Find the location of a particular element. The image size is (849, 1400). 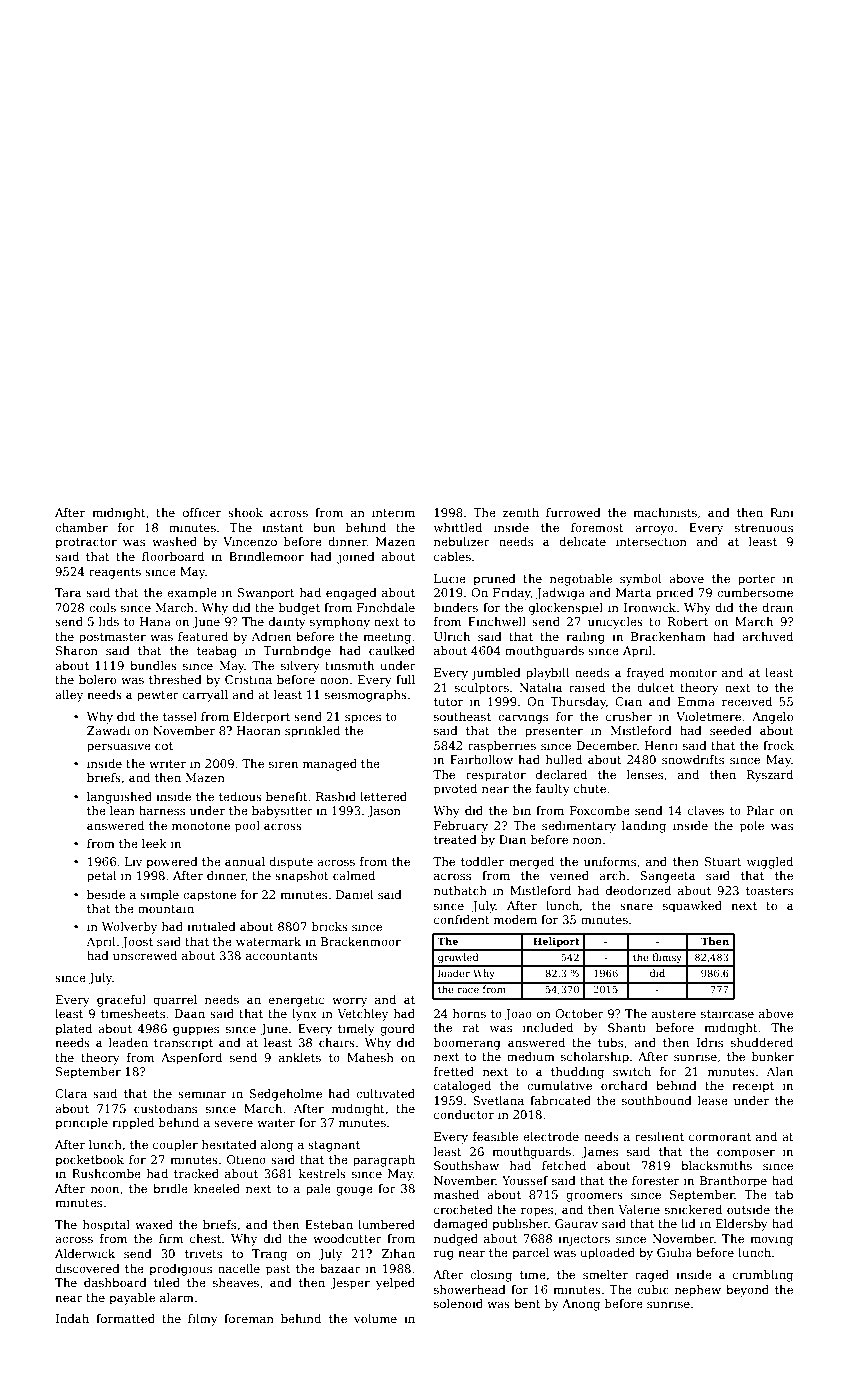

Svetlana is located at coordinates (498, 1100).
